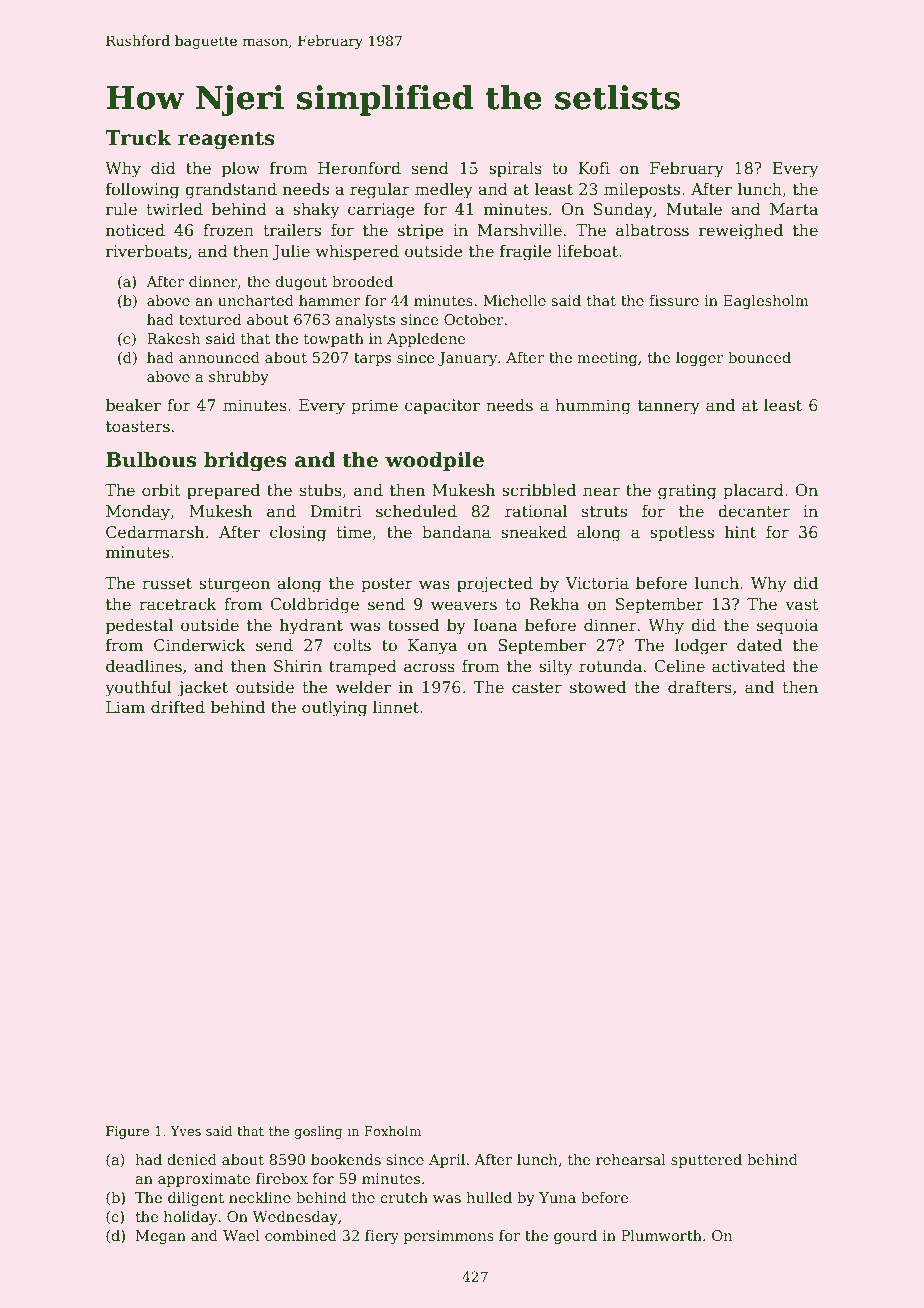  Describe the element at coordinates (334, 709) in the screenshot. I see `outlying` at that location.
